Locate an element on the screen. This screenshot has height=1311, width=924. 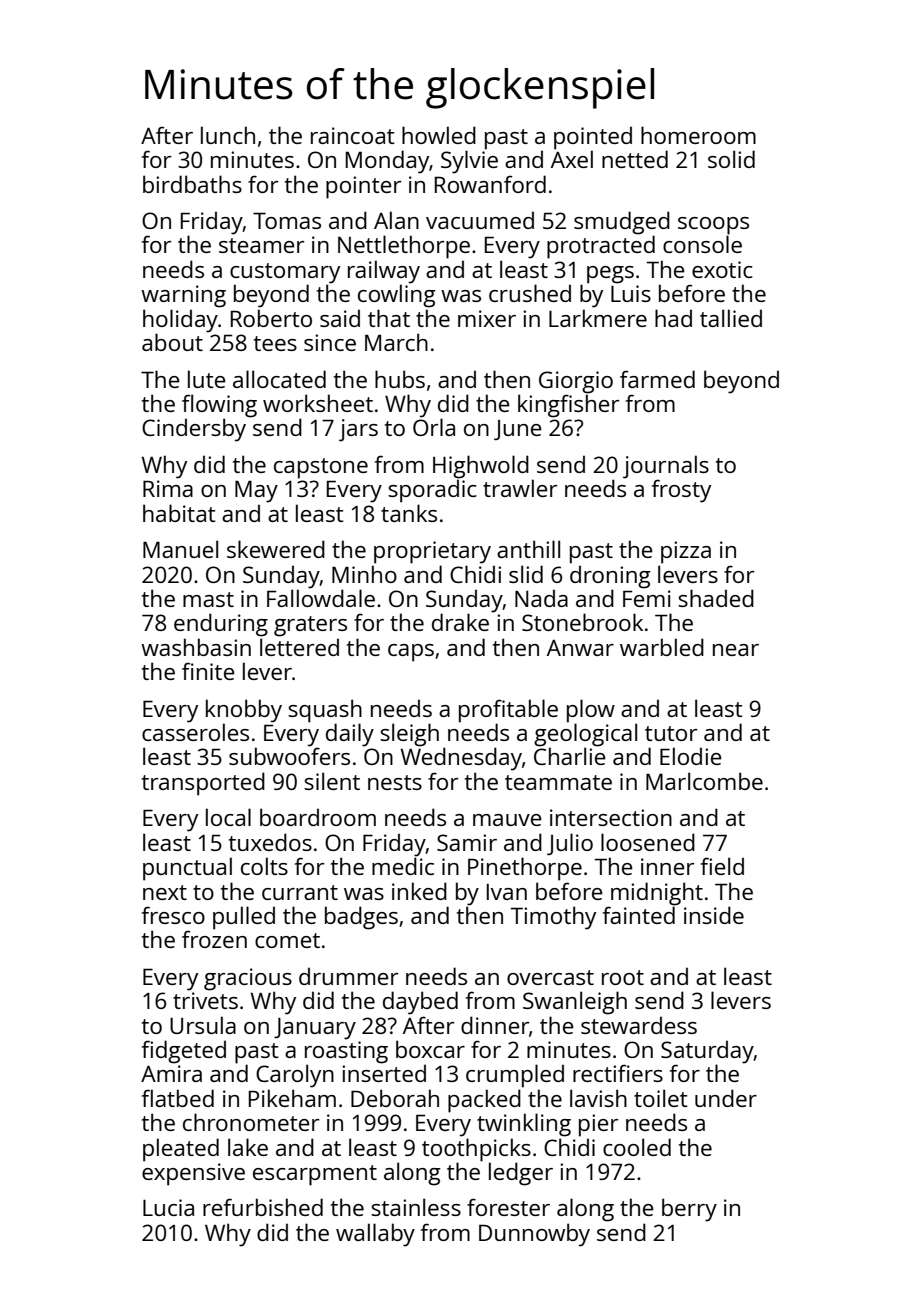
lunch is located at coordinates (228, 135).
